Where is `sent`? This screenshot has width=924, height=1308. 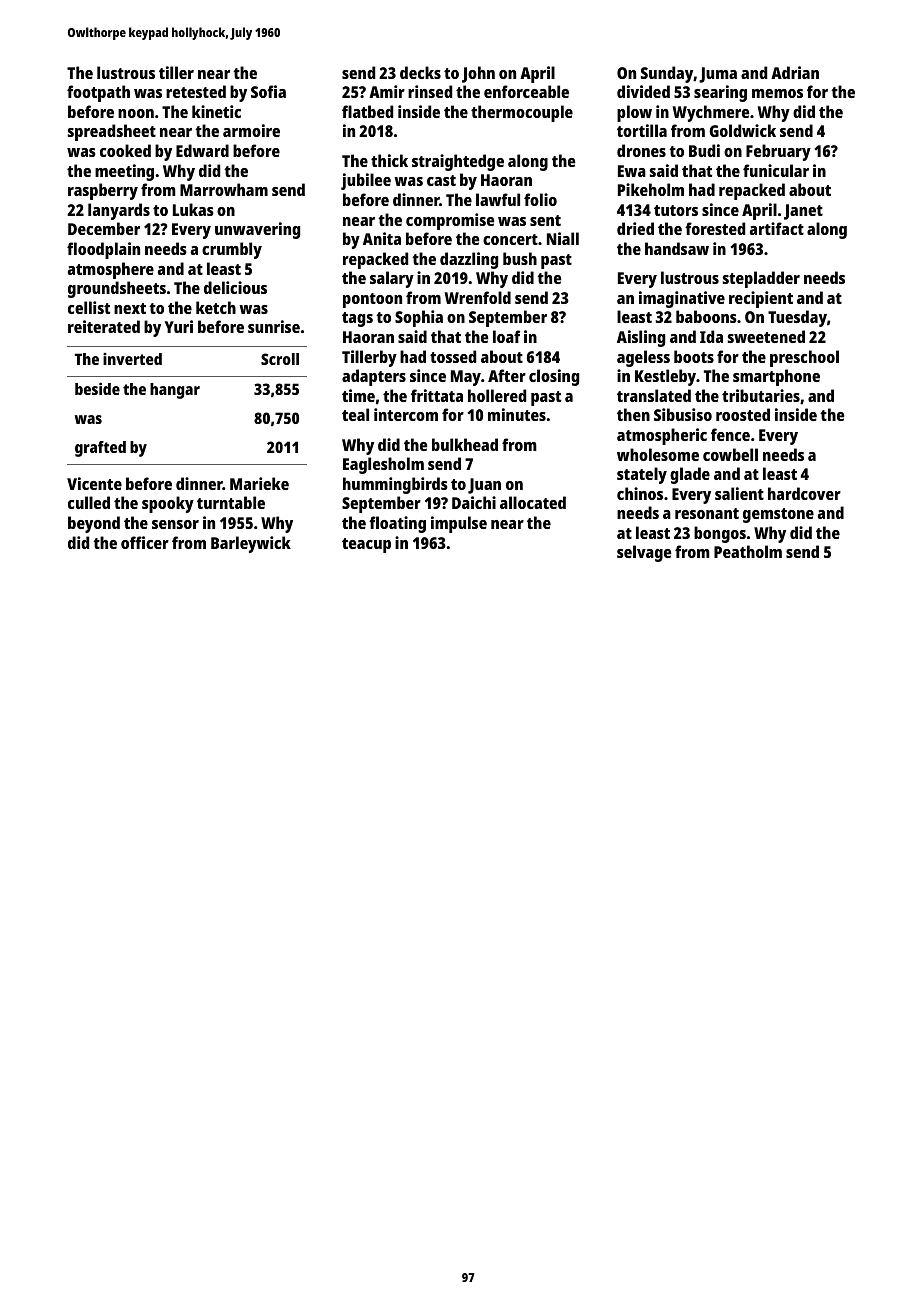
sent is located at coordinates (545, 220).
